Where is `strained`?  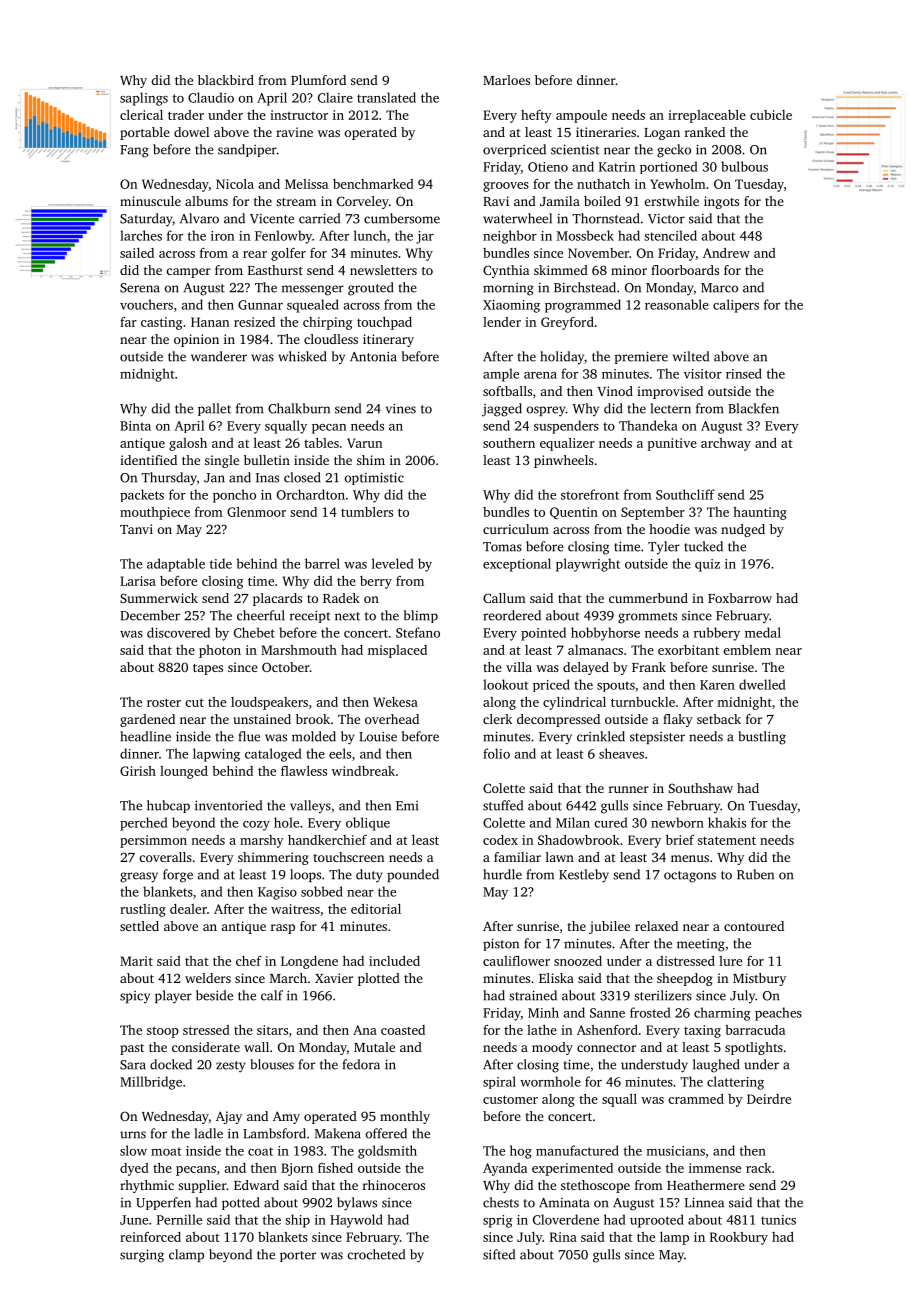
strained is located at coordinates (533, 995).
